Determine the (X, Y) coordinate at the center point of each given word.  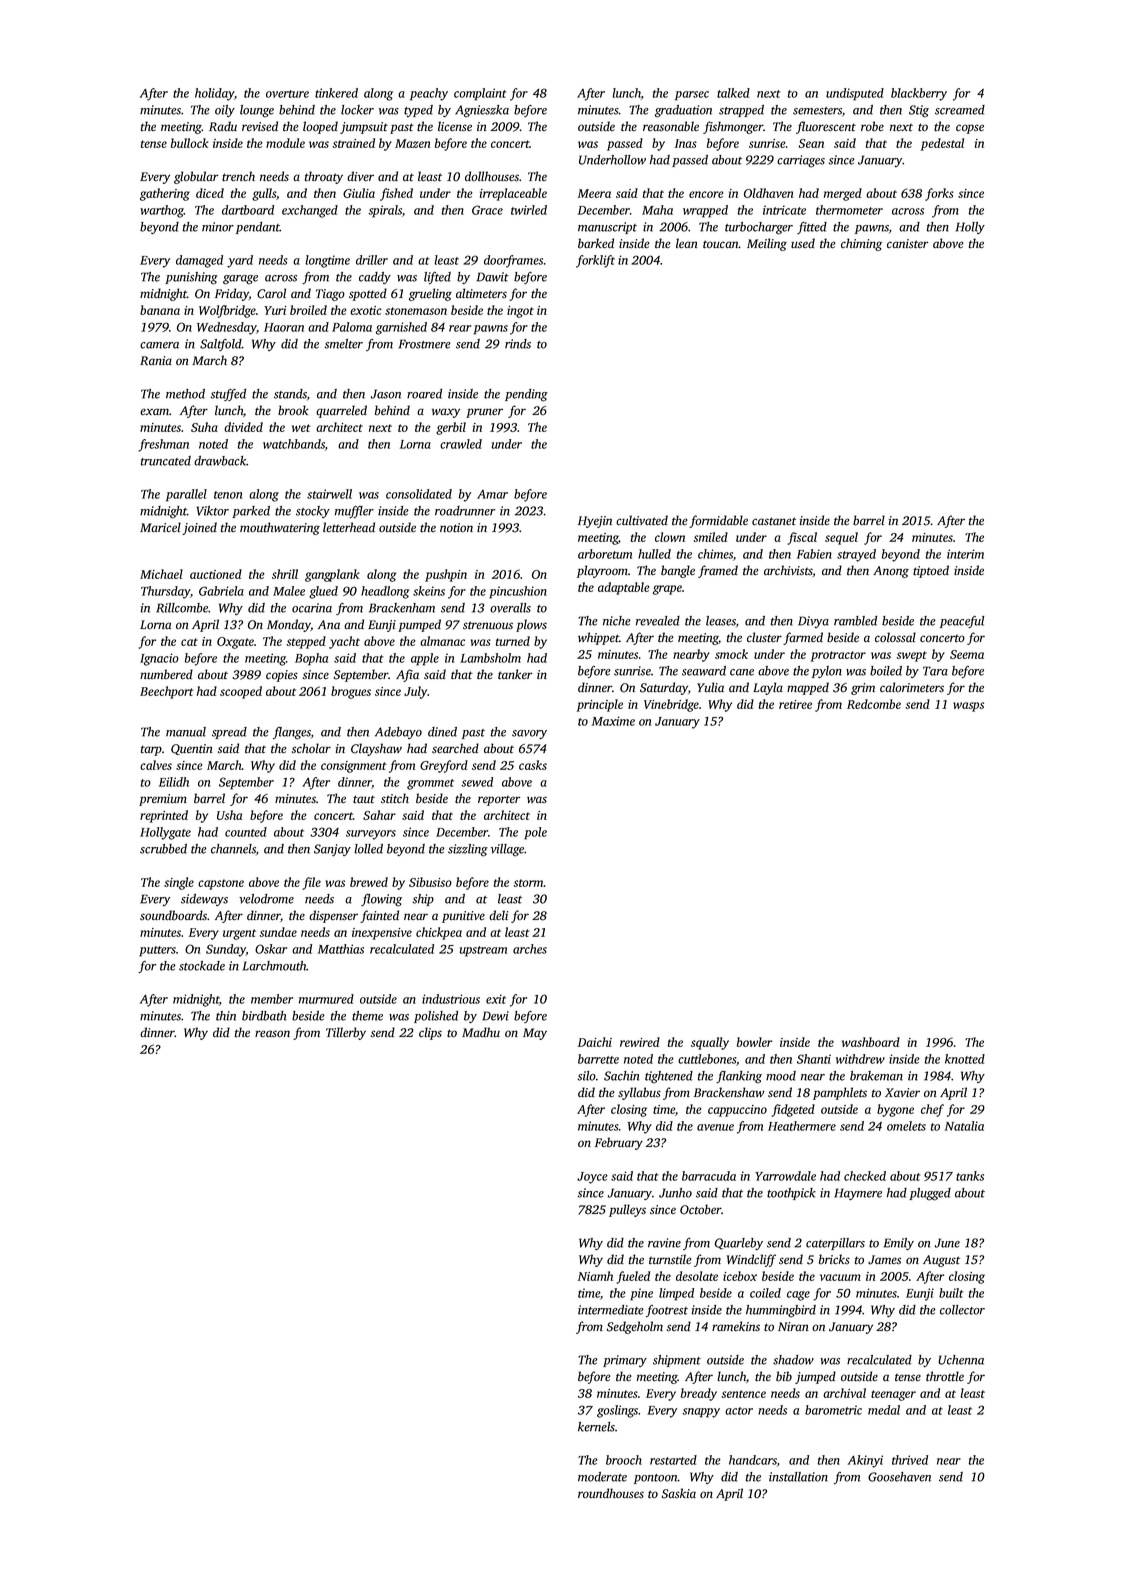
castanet (774, 521)
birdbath (264, 1016)
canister (907, 244)
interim (965, 554)
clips (430, 1033)
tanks (970, 1176)
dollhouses (492, 176)
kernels (596, 1427)
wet (301, 428)
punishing (191, 278)
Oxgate (235, 643)
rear (460, 328)
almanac (442, 641)
